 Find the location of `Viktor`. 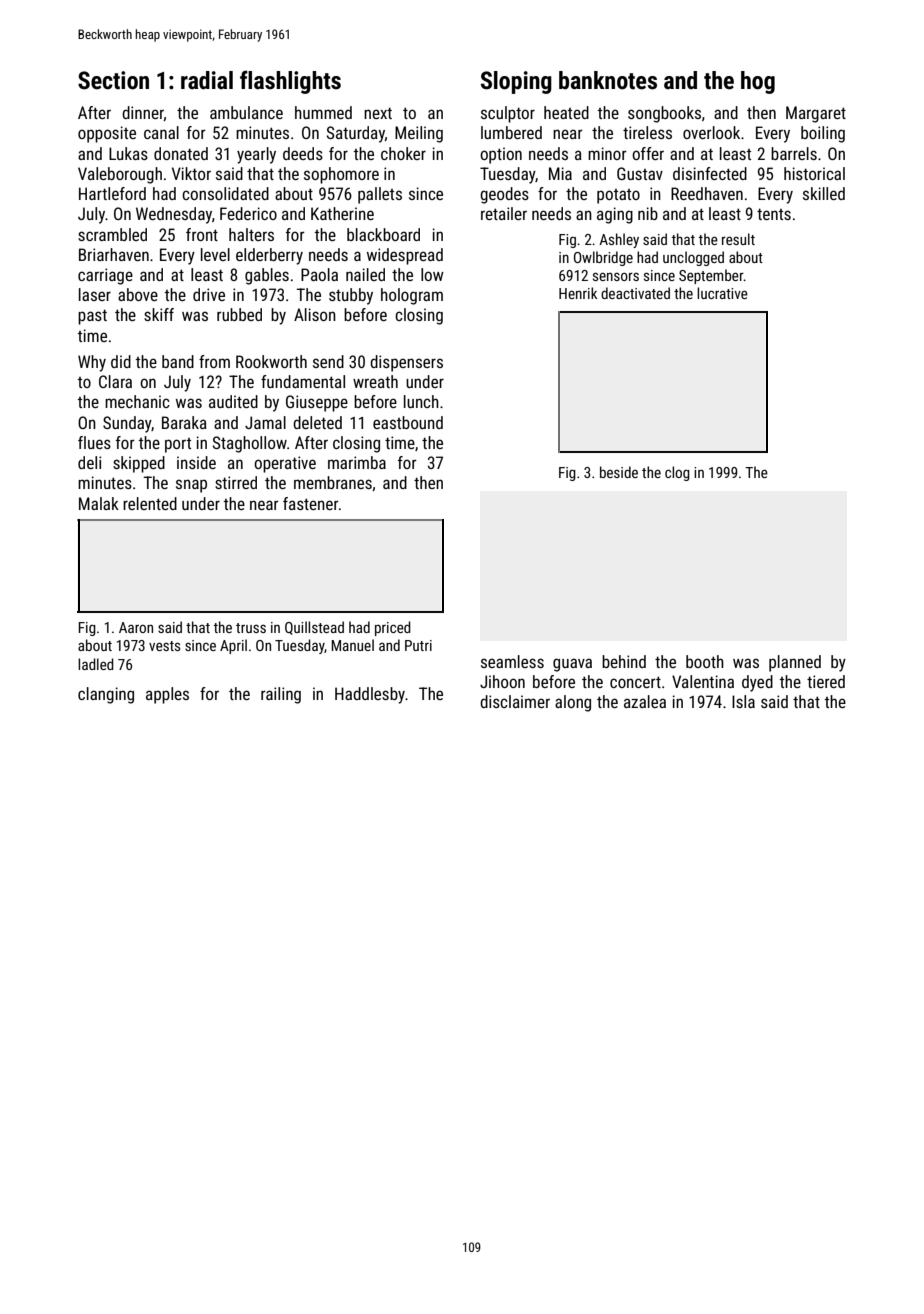

Viktor is located at coordinates (191, 173).
